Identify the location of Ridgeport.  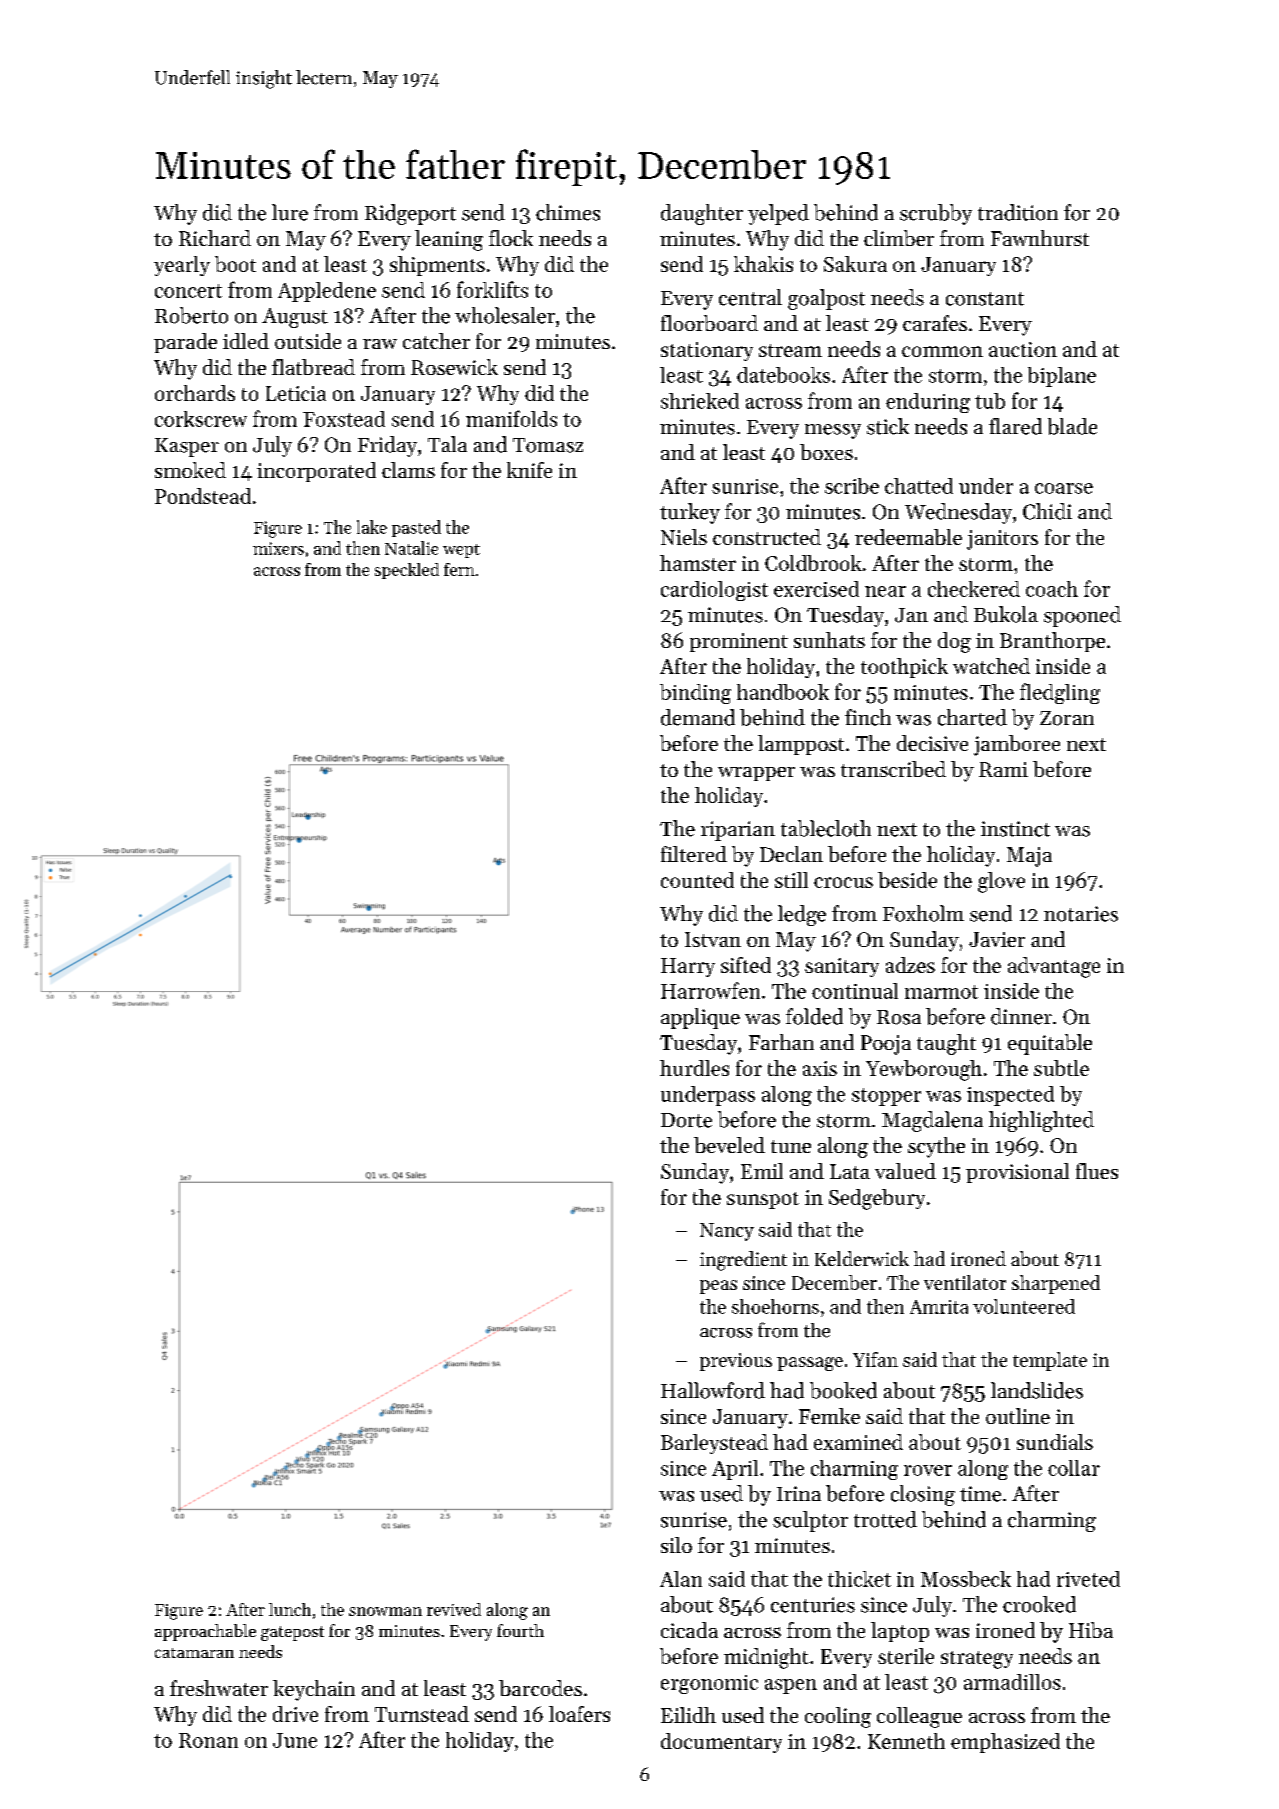
(410, 214).
